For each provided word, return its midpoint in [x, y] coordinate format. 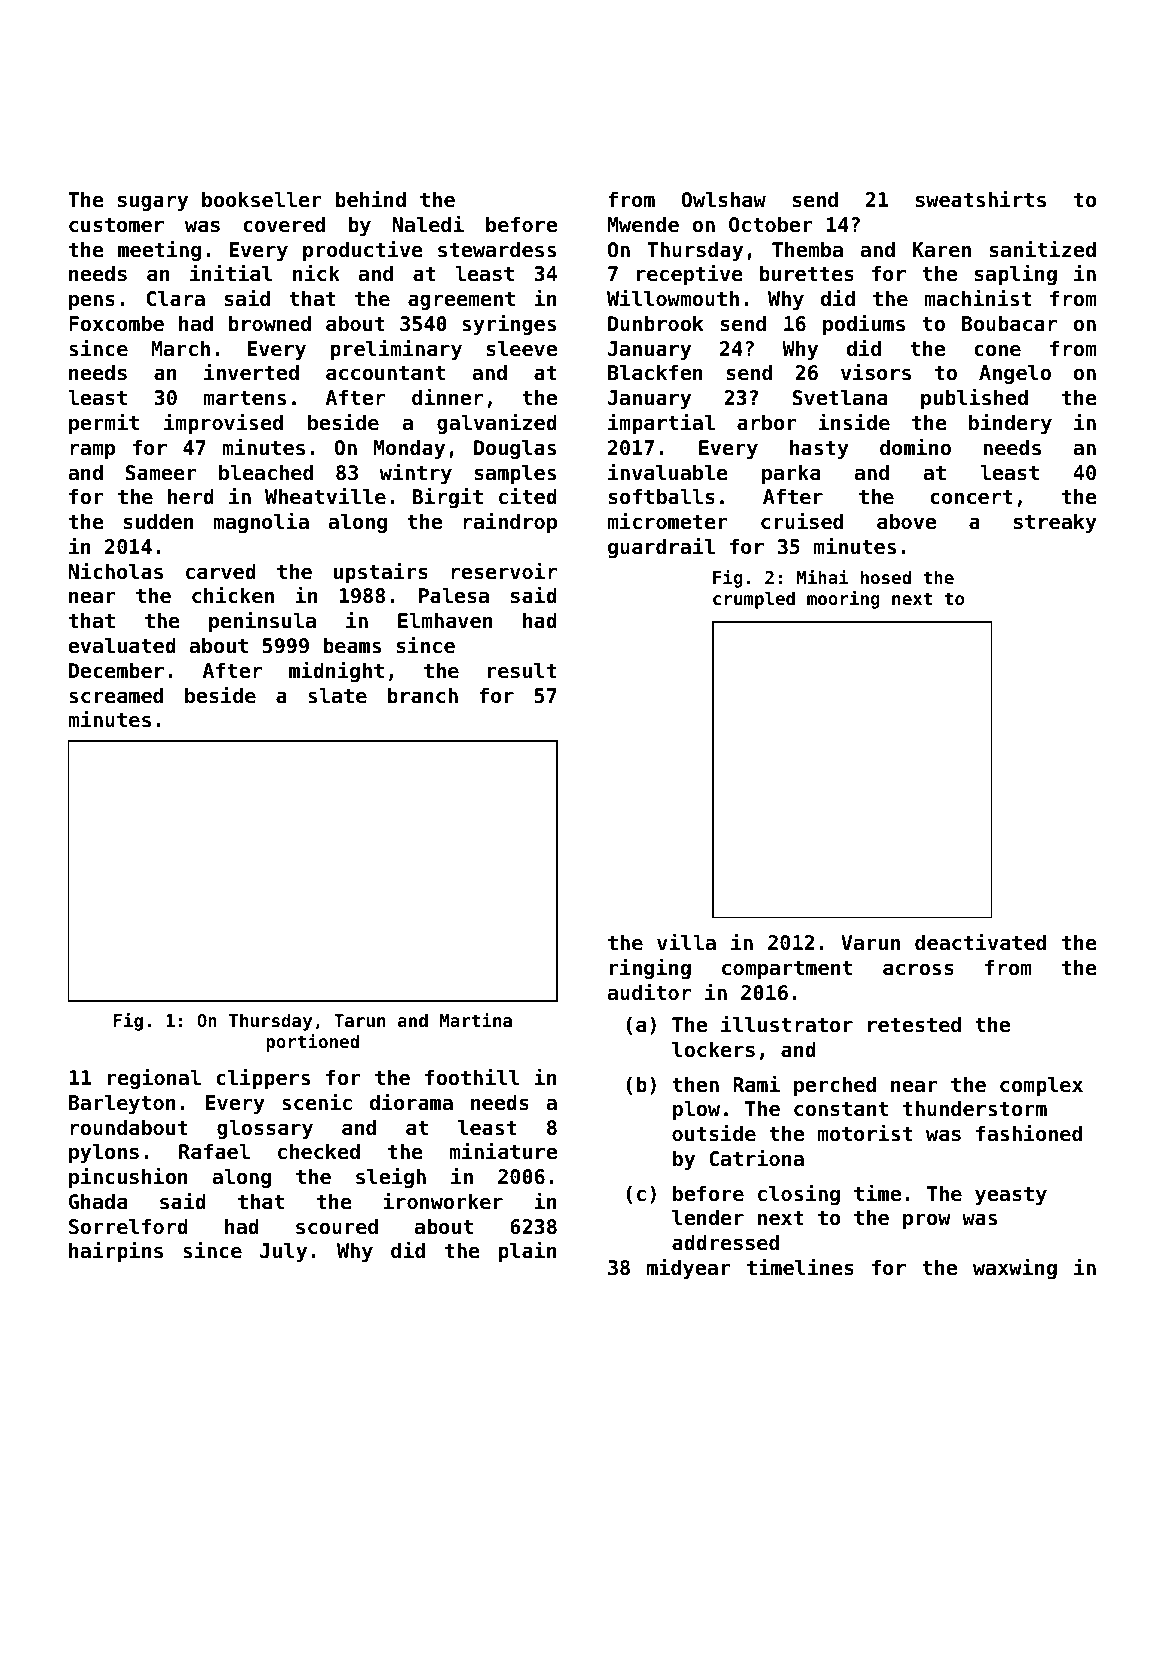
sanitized [1043, 249]
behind [370, 199]
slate [337, 695]
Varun [870, 942]
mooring [843, 599]
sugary [153, 203]
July [283, 1252]
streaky [1055, 523]
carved [221, 571]
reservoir [504, 571]
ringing [650, 968]
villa [686, 941]
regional [154, 1078]
